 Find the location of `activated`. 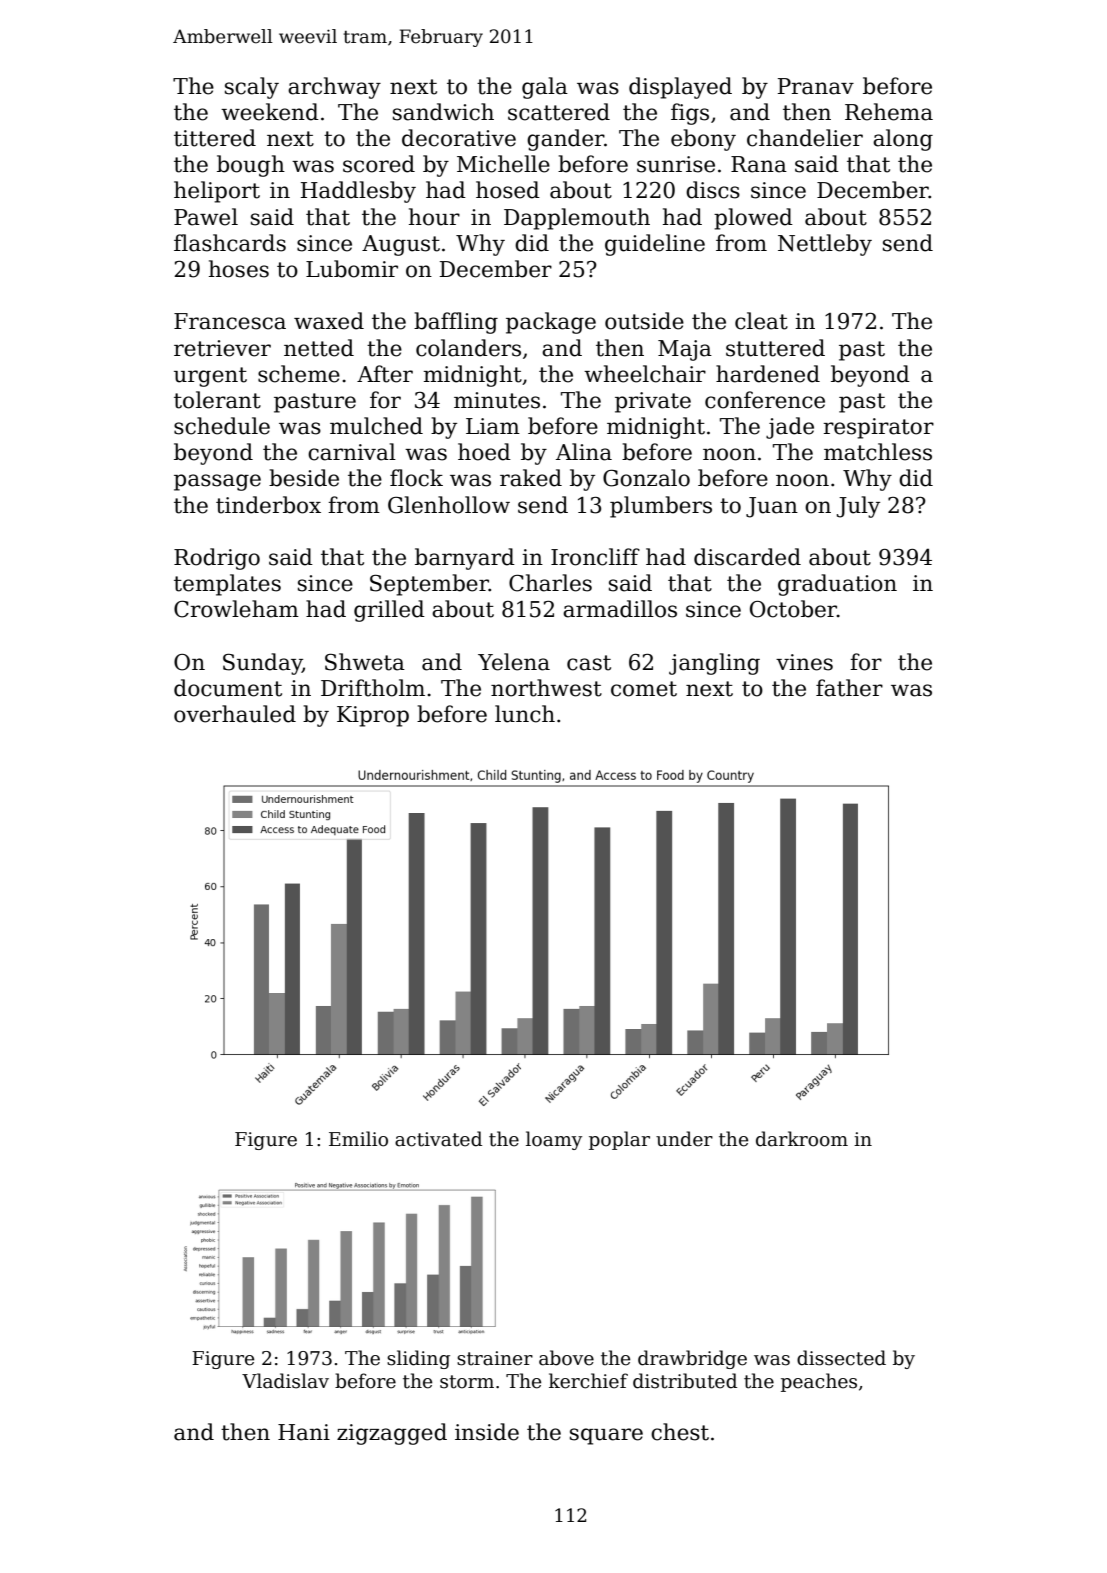

activated is located at coordinates (438, 1139).
